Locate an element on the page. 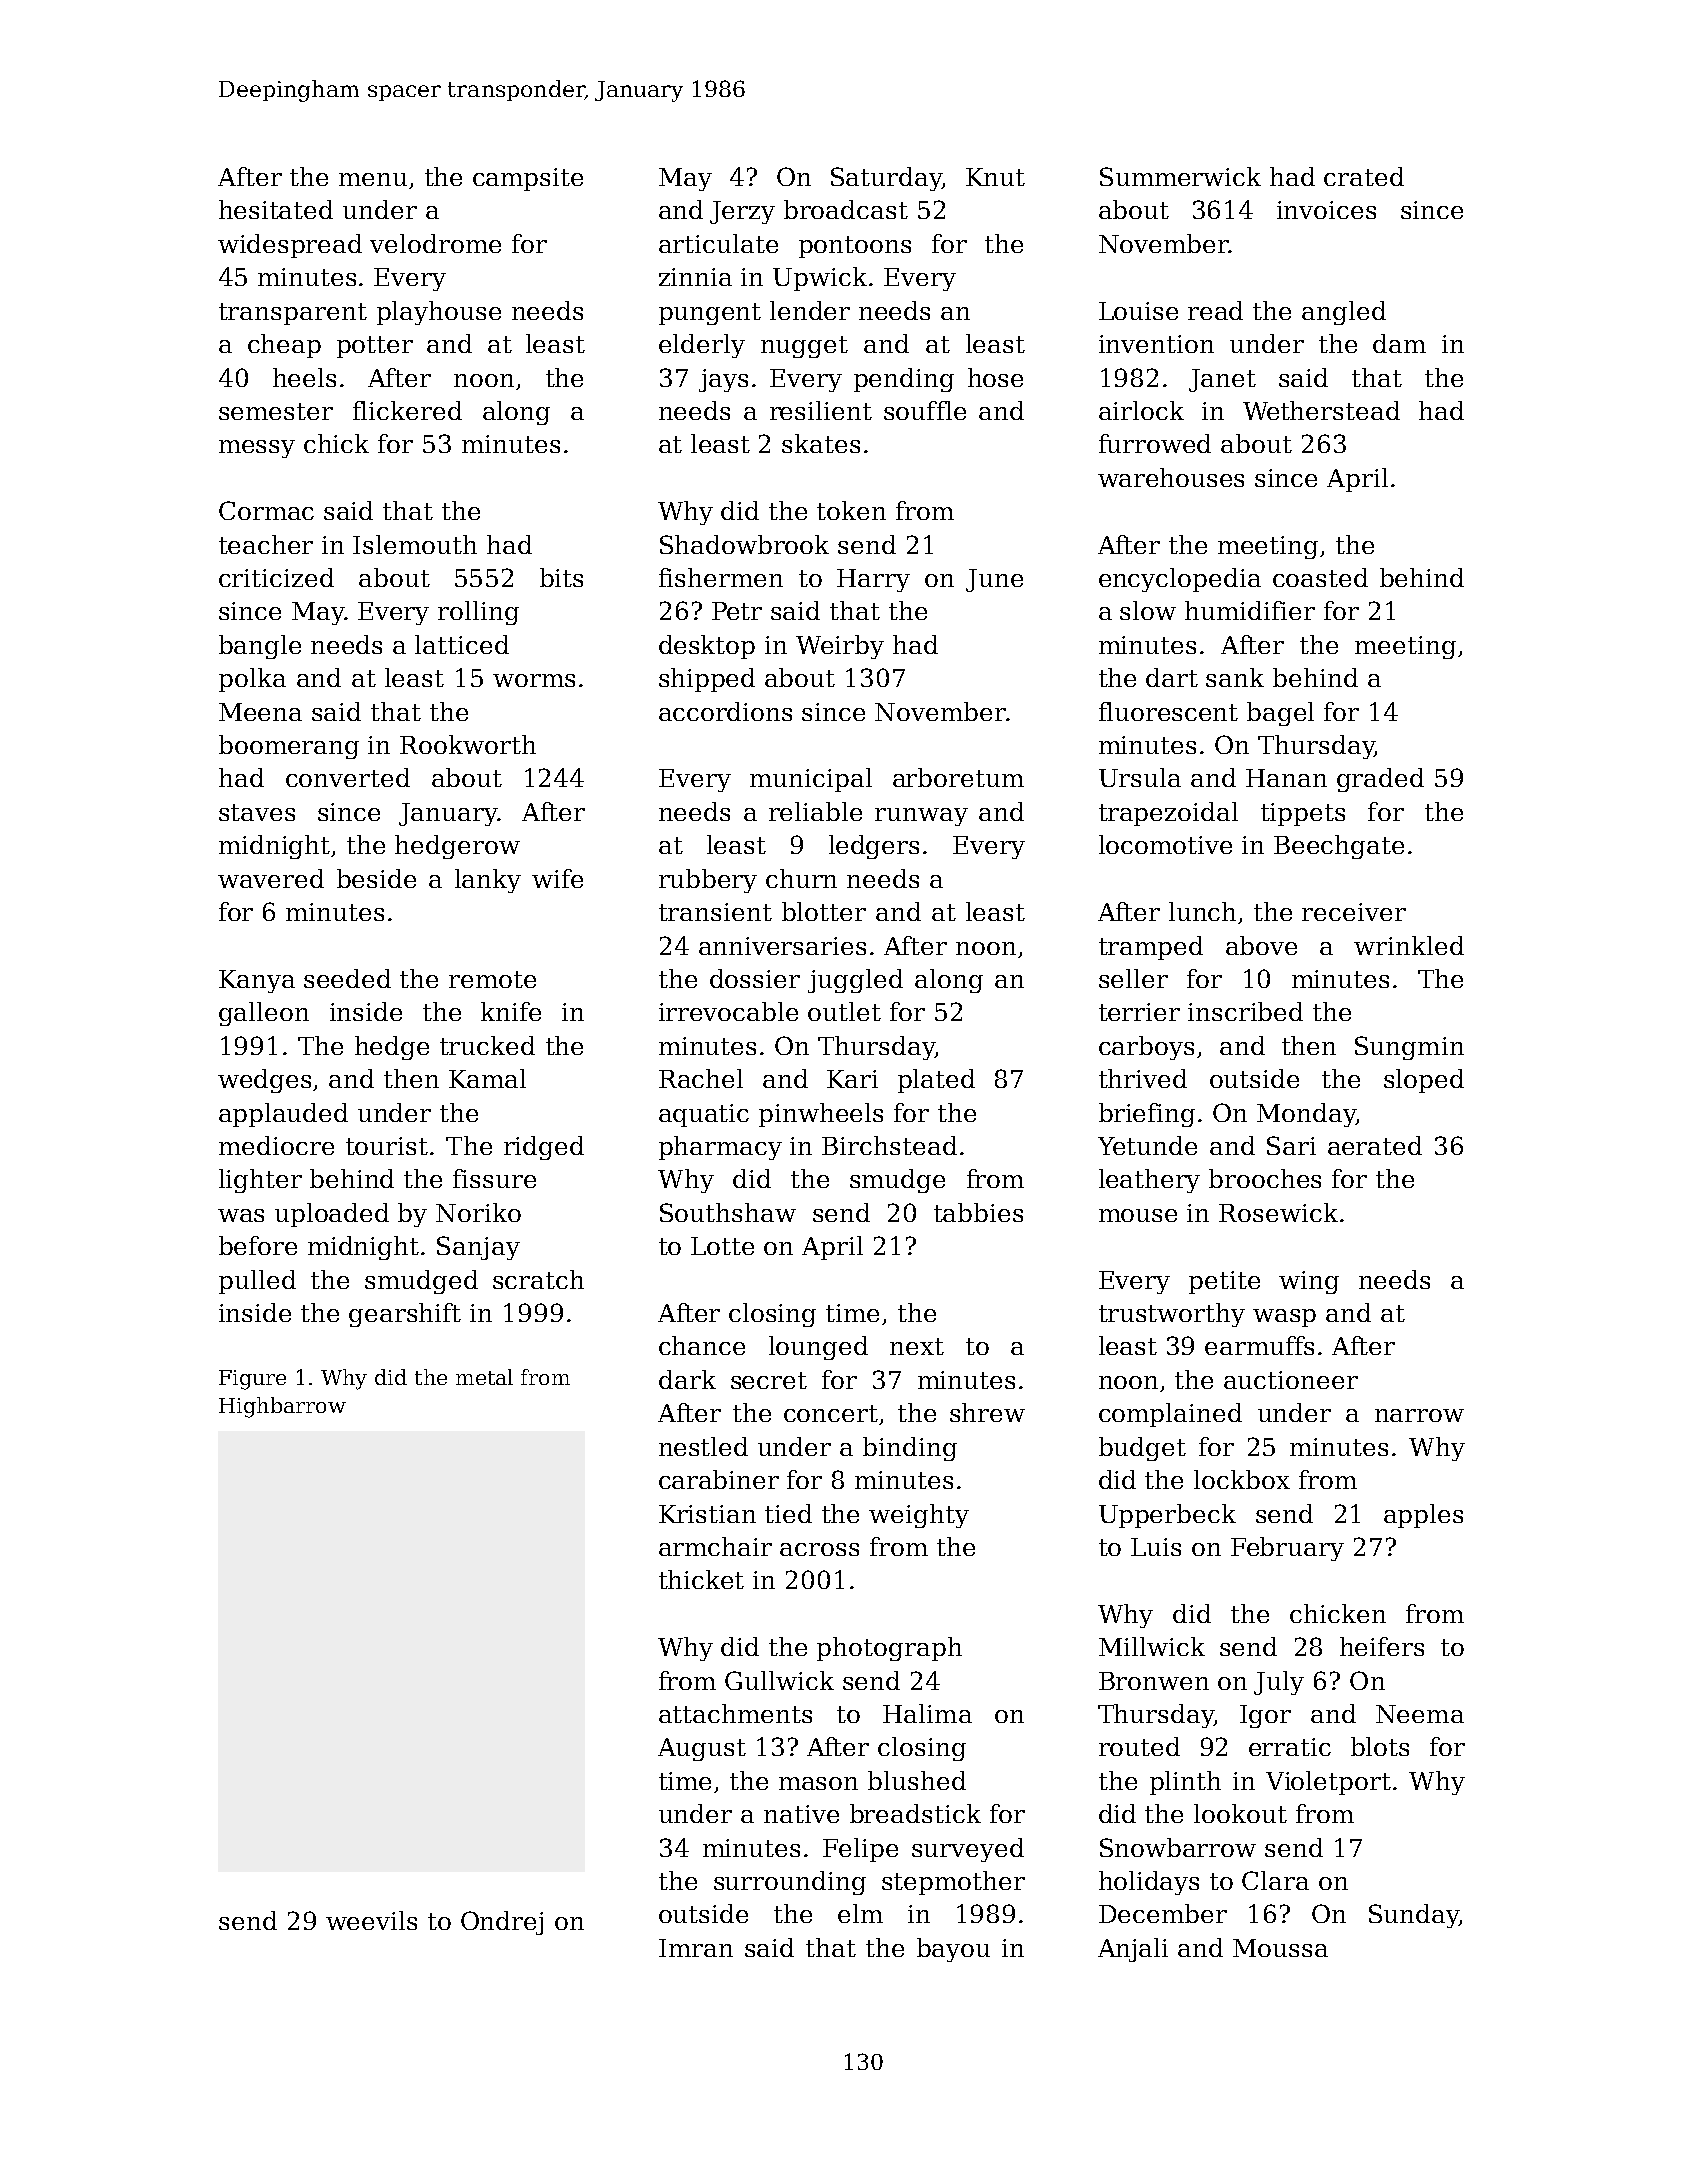 The height and width of the image is (2178, 1683). narrow is located at coordinates (1419, 1415).
